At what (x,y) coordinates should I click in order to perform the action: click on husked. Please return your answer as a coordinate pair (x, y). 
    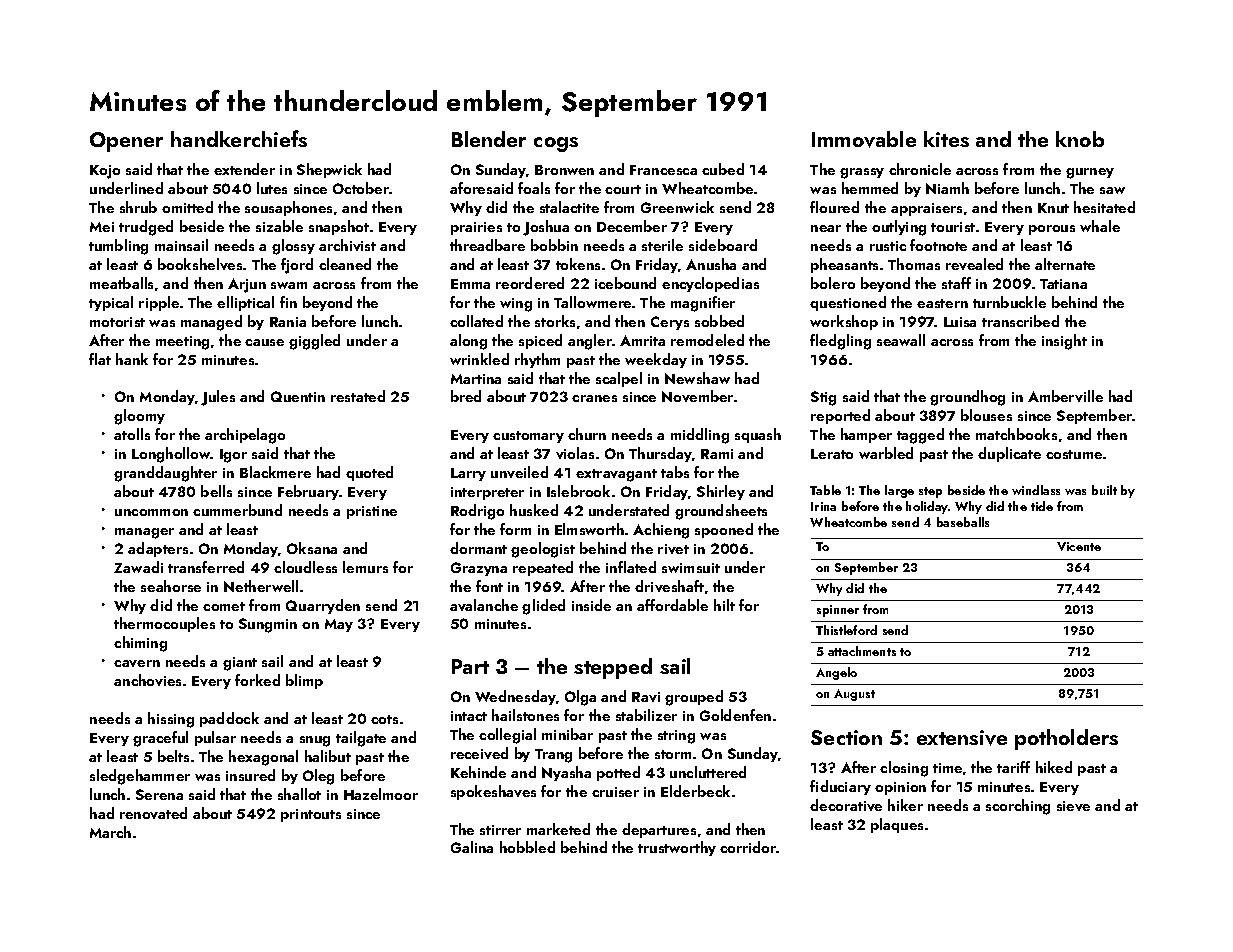
    Looking at the image, I should click on (534, 510).
